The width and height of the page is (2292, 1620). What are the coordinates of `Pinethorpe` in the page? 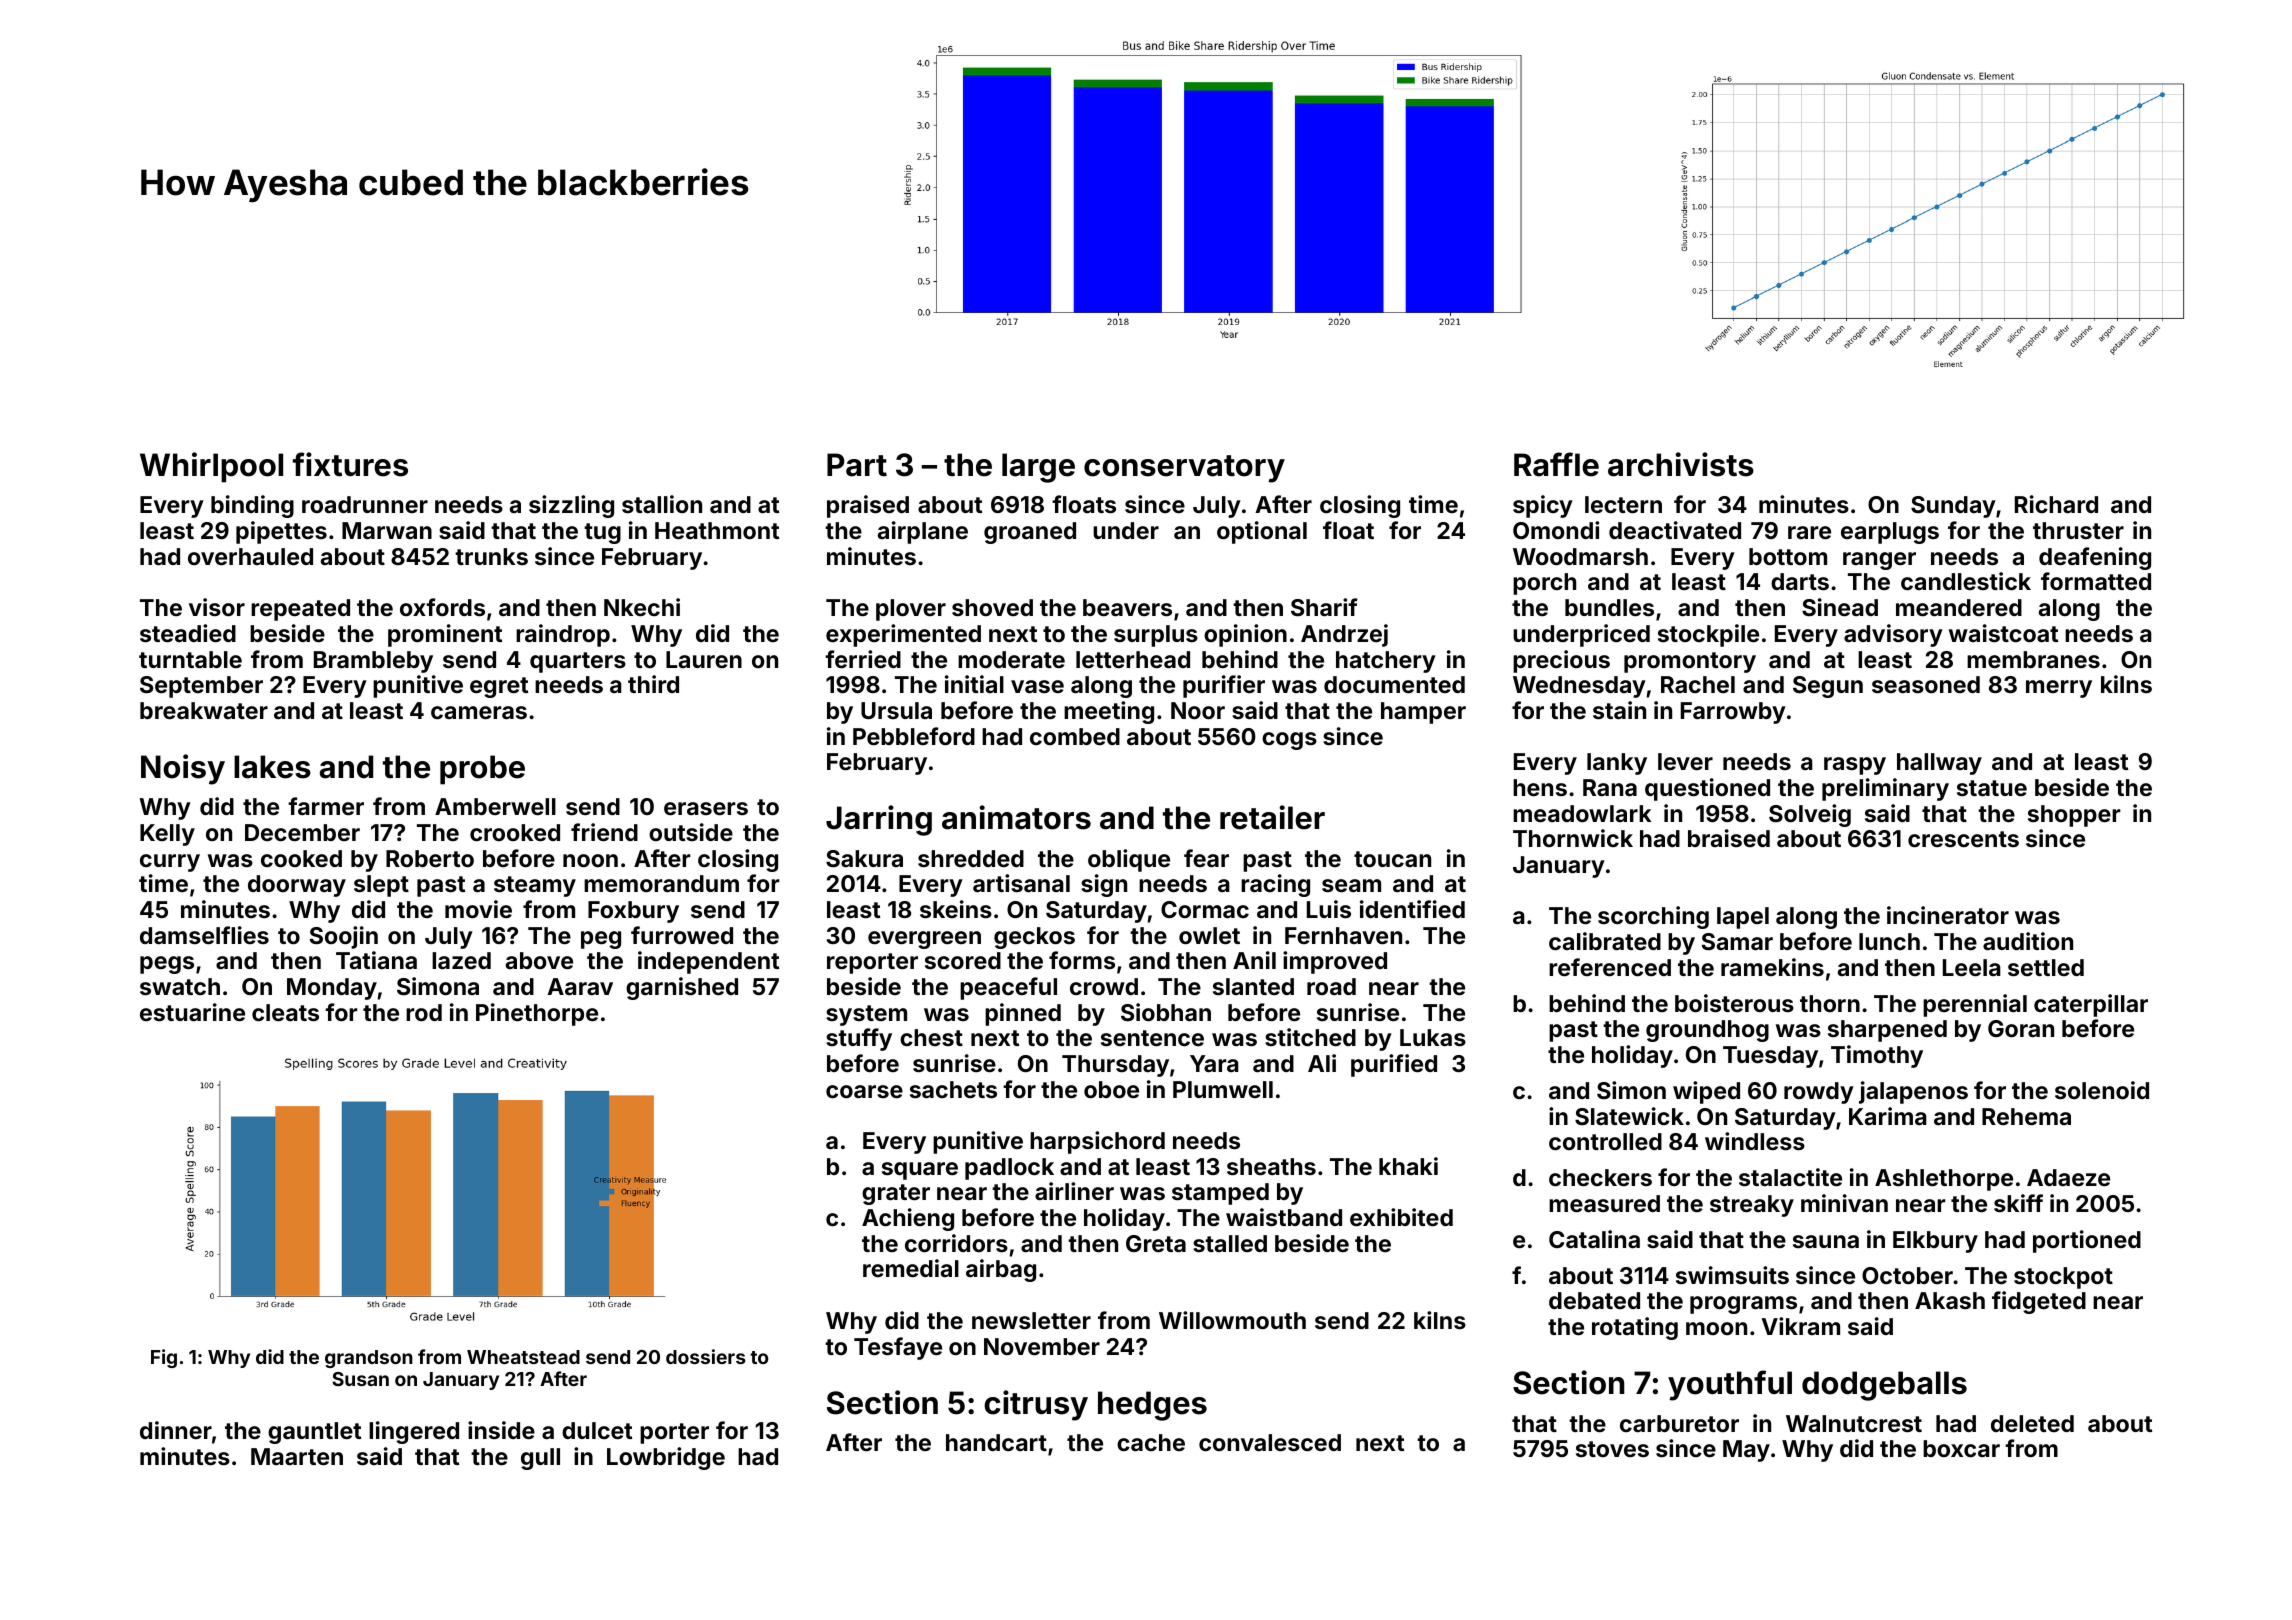 It's located at (537, 1014).
